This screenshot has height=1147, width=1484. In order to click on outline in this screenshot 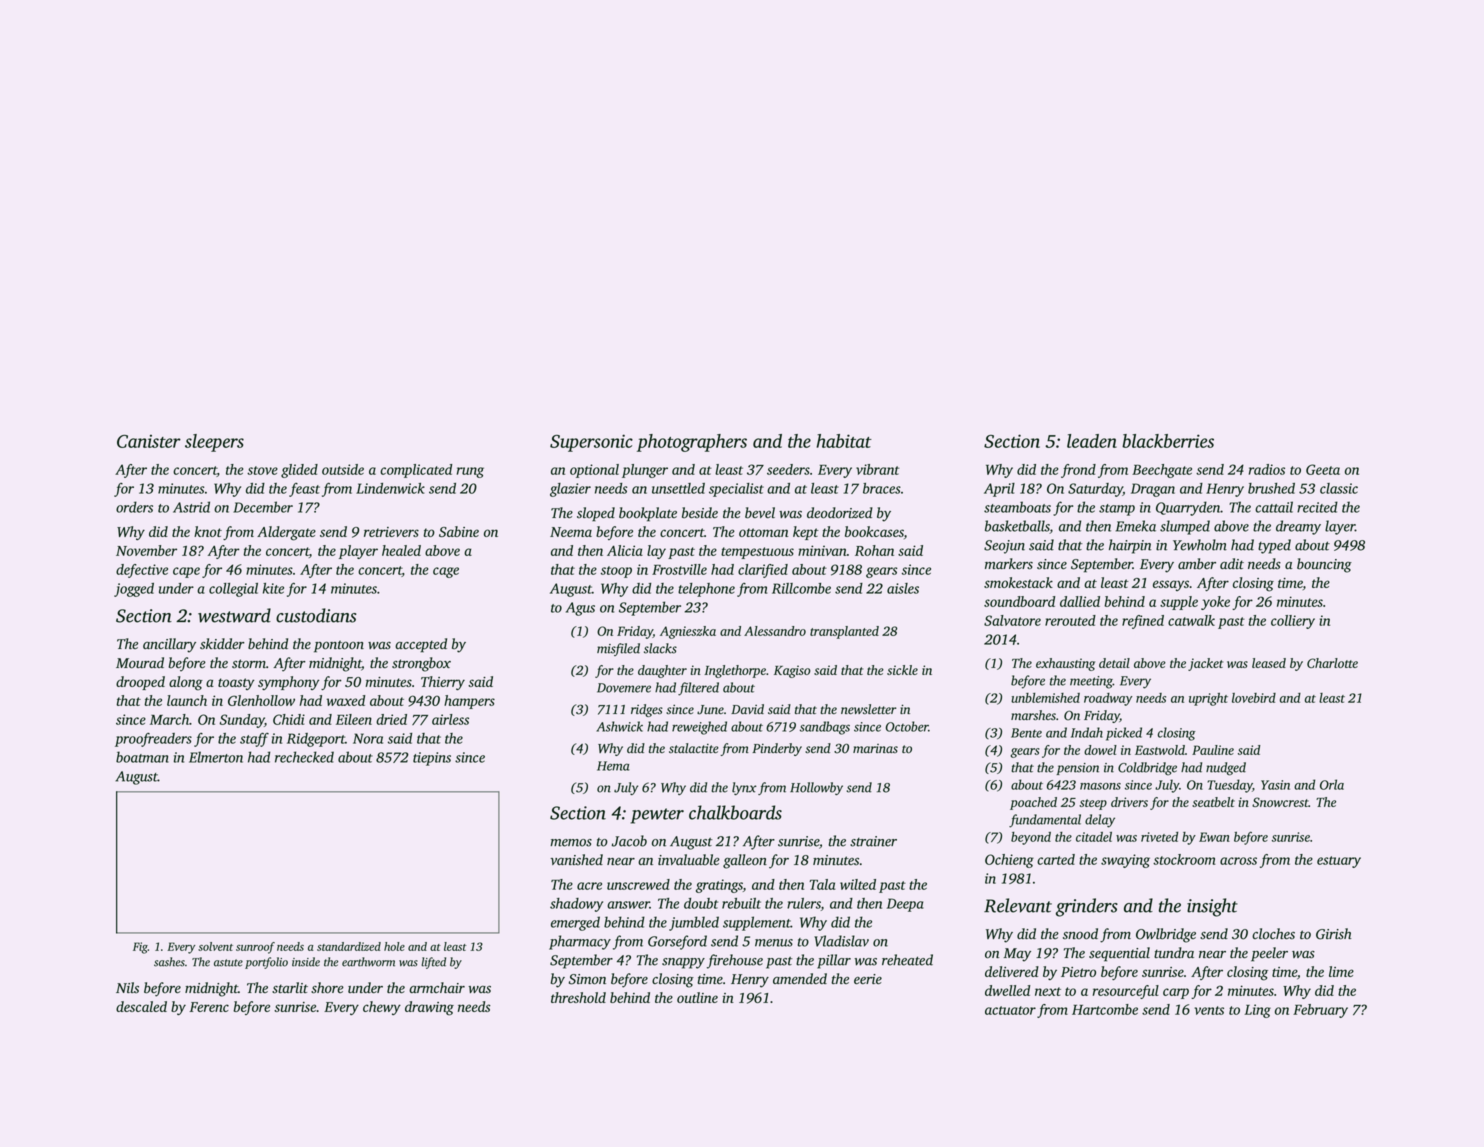, I will do `click(697, 997)`.
